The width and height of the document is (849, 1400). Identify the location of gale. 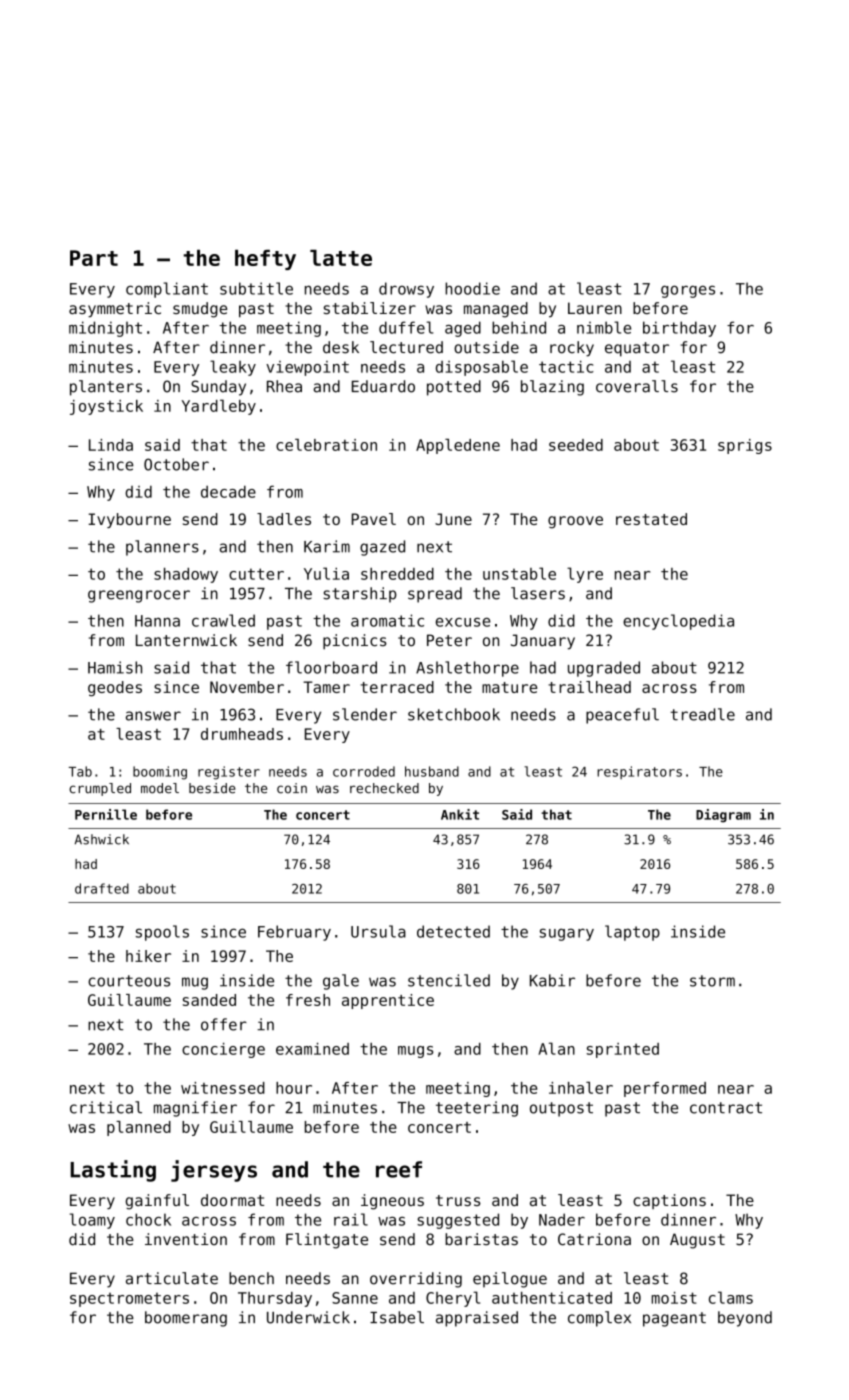
(341, 982).
